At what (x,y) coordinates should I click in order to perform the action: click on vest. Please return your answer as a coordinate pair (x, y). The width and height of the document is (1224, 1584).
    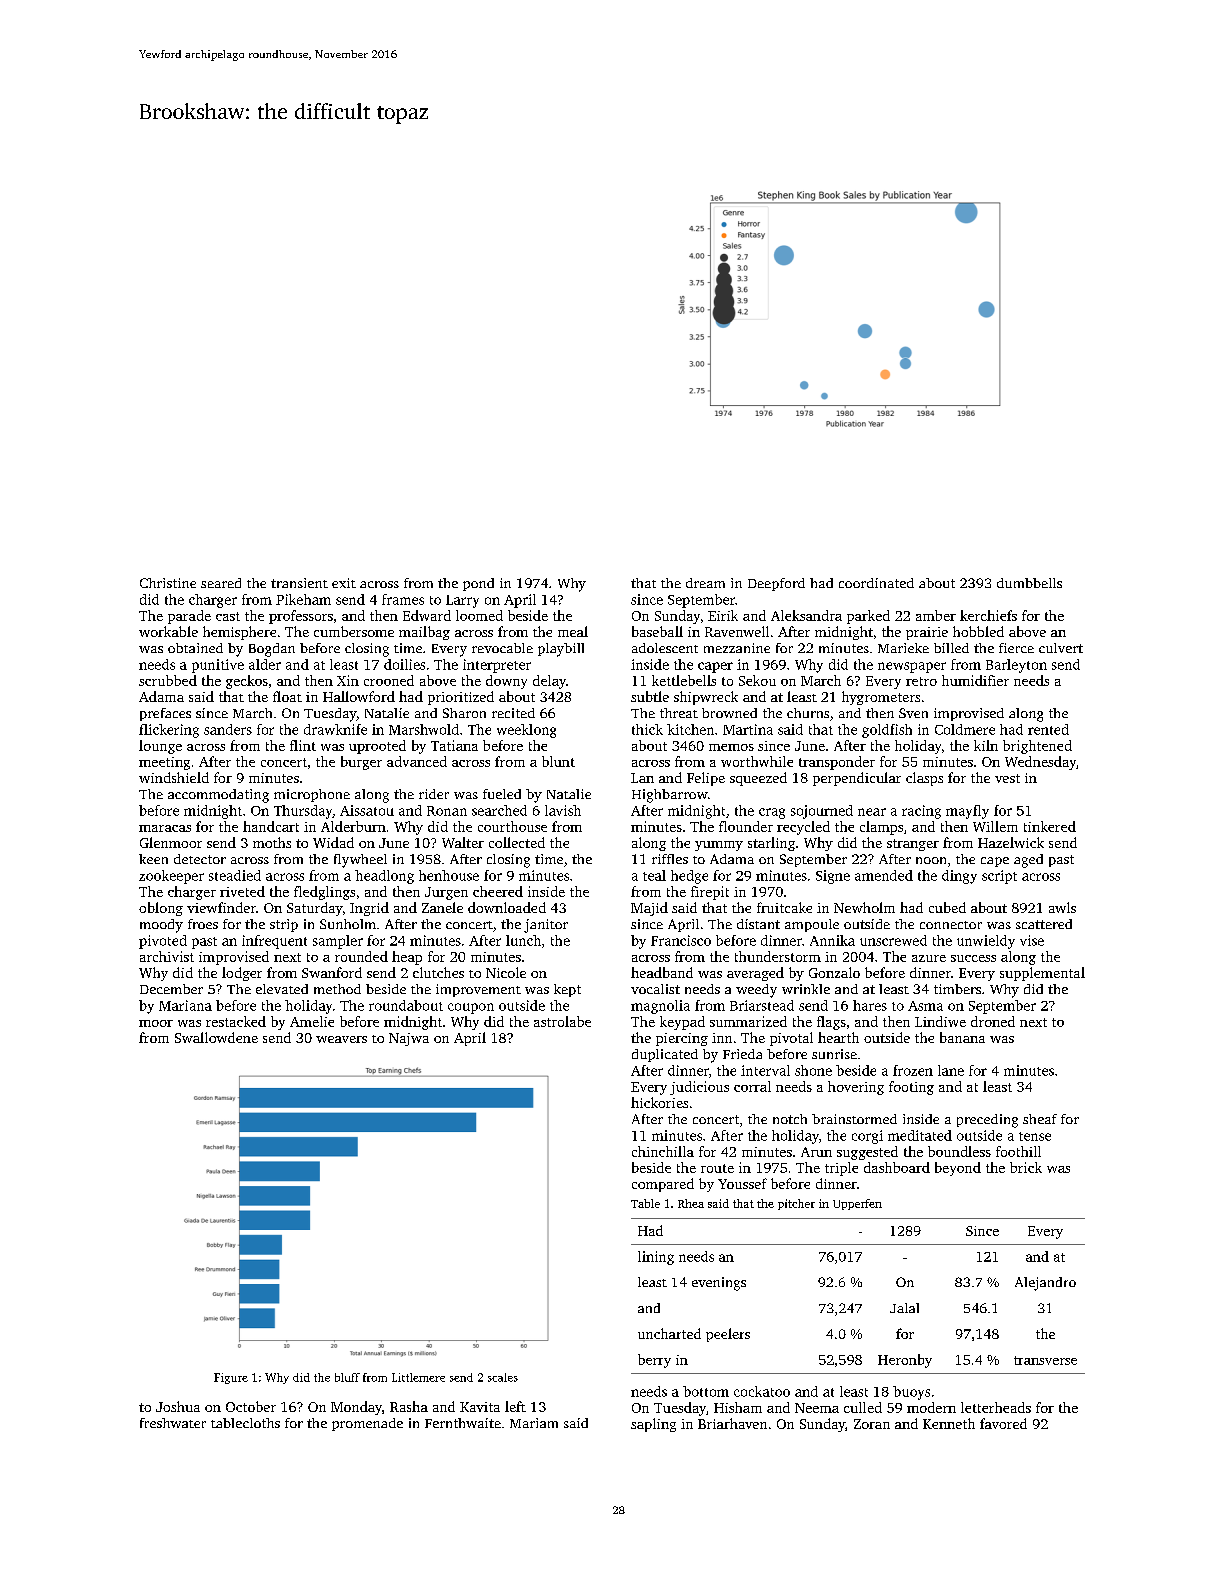
    Looking at the image, I should click on (1007, 778).
